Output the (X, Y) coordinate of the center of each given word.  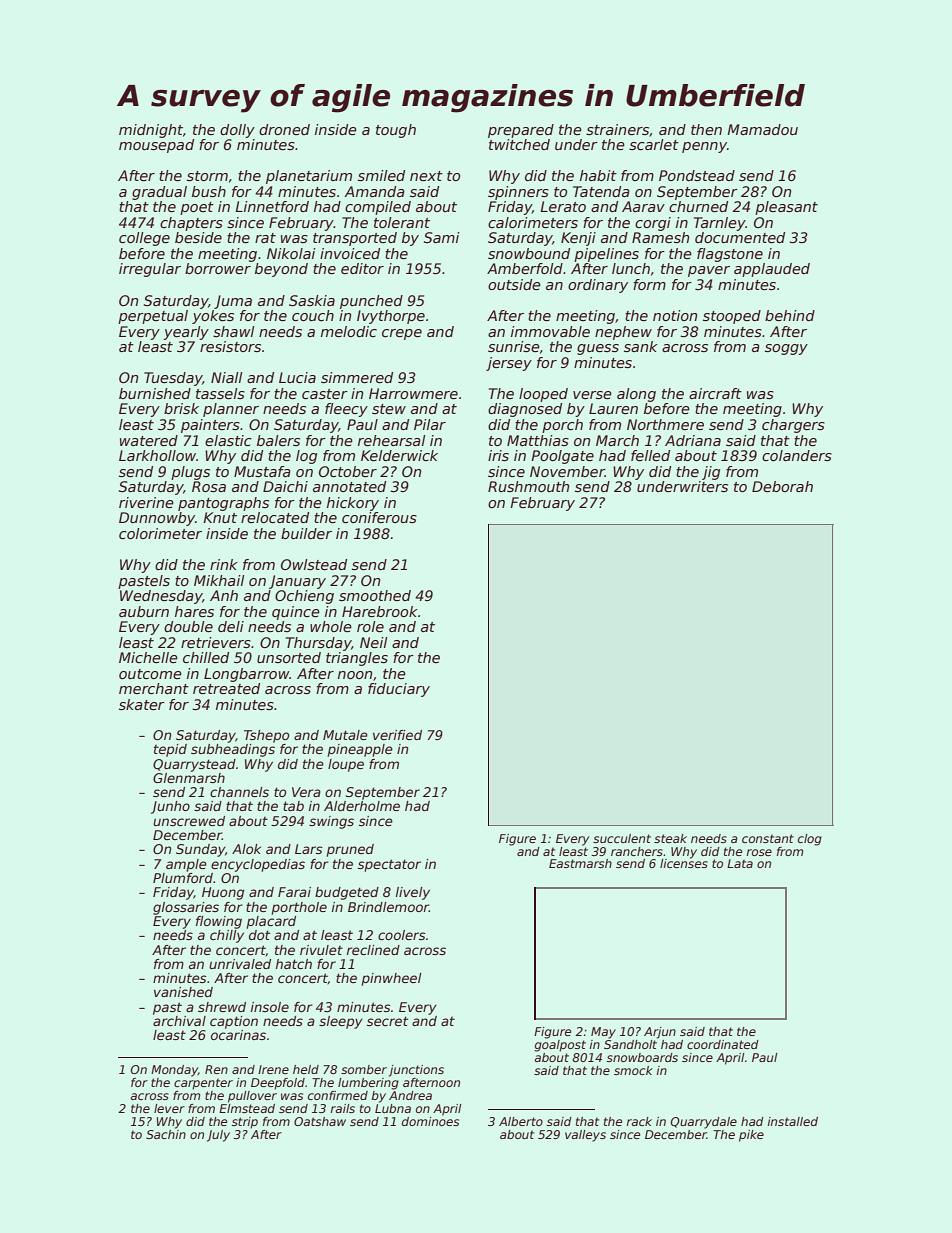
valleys (585, 1136)
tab (293, 806)
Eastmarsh (580, 863)
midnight (151, 131)
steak (670, 838)
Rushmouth (528, 486)
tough (396, 131)
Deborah (782, 486)
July (218, 1136)
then (706, 129)
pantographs (223, 504)
